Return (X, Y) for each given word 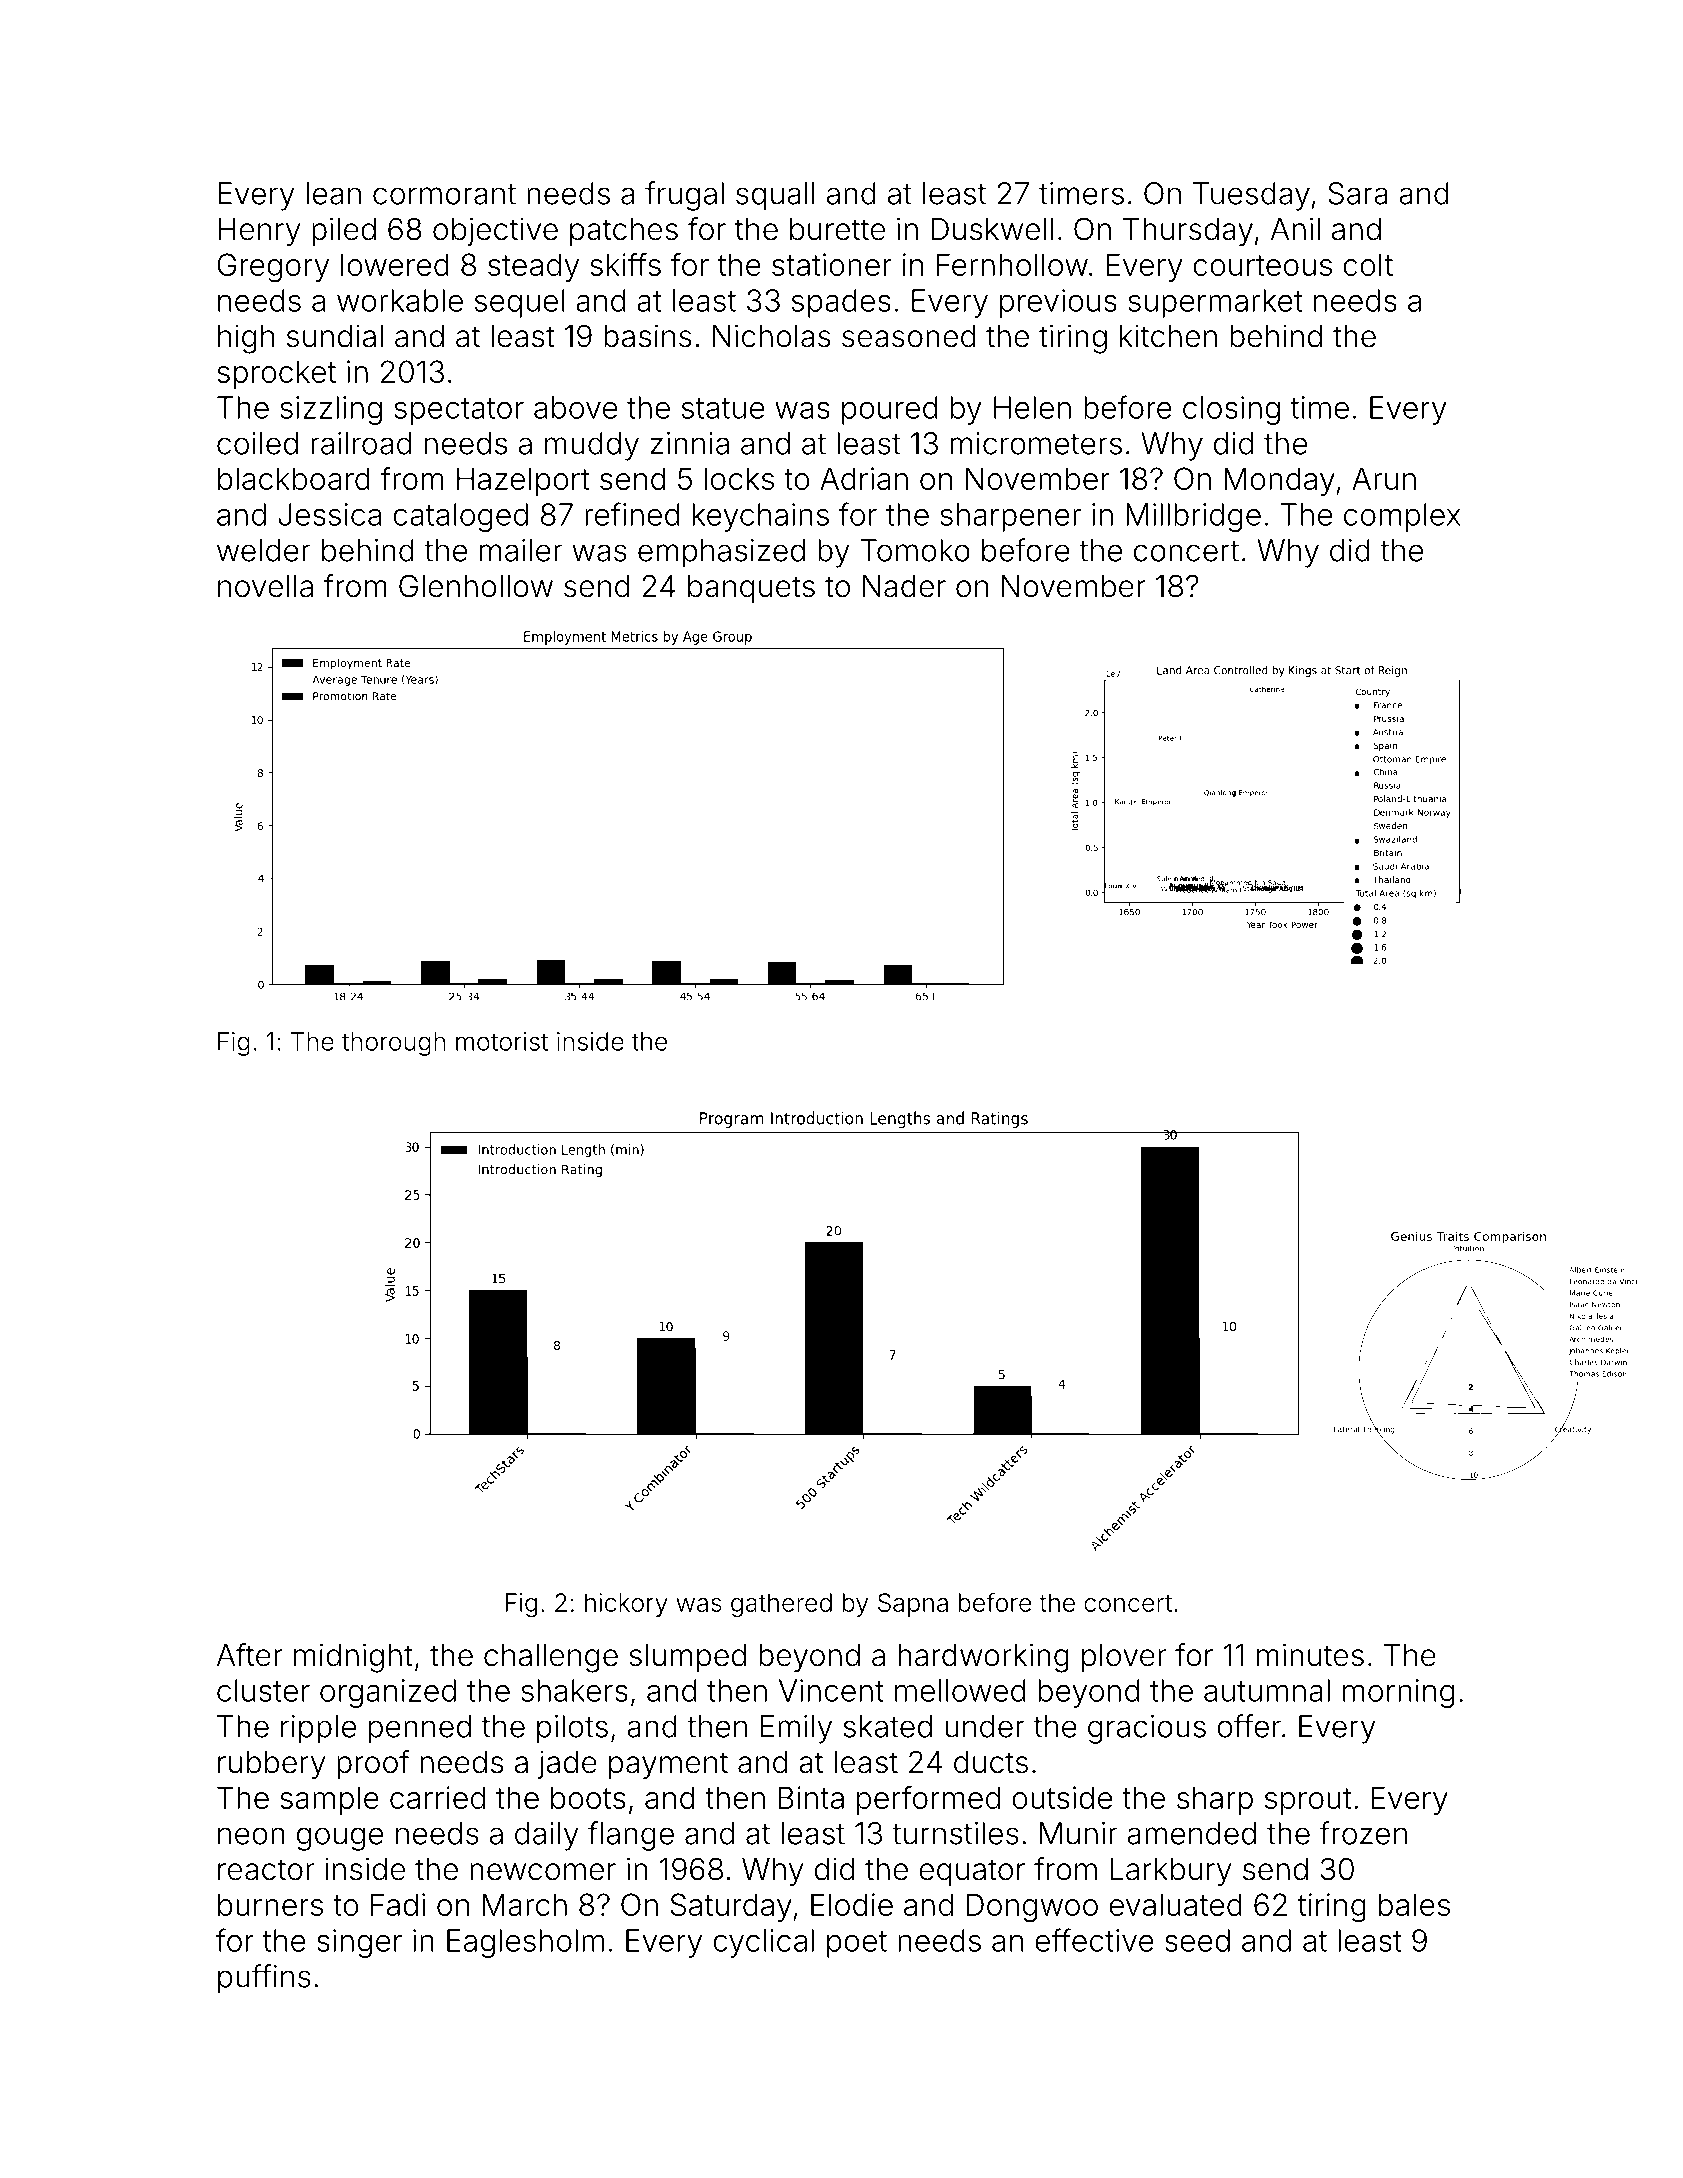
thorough (393, 1044)
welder (263, 550)
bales (1414, 1904)
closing (1231, 410)
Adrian (864, 478)
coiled (257, 443)
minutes (1310, 1655)
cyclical (763, 1943)
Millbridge (1193, 517)
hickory (626, 1605)
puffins (264, 1979)
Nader (904, 586)
